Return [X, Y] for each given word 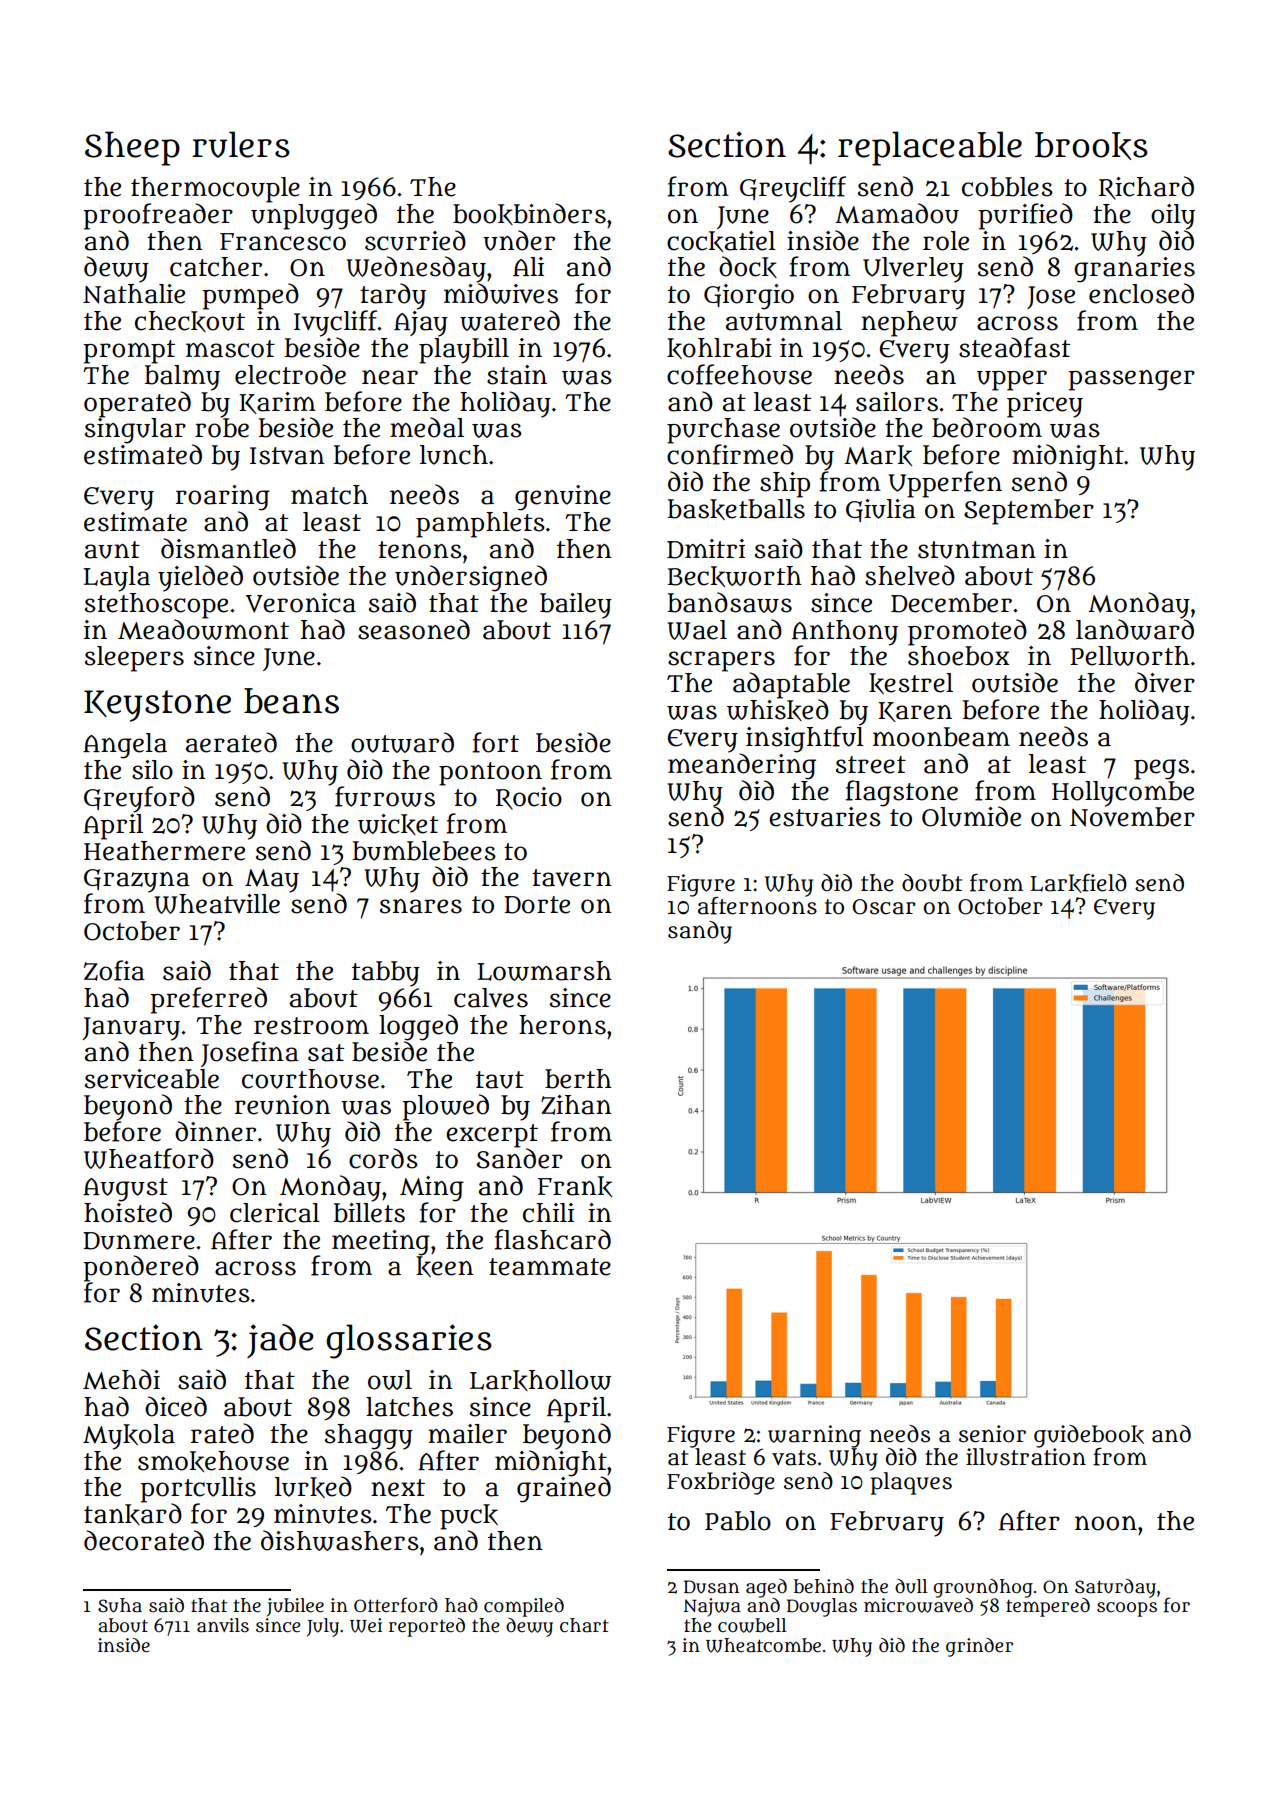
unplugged [314, 216]
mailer [467, 1434]
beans [291, 701]
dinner [215, 1131]
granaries [1134, 269]
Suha [120, 1605]
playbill [464, 351]
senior [992, 1434]
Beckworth [734, 576]
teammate [550, 1267]
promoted [967, 632]
